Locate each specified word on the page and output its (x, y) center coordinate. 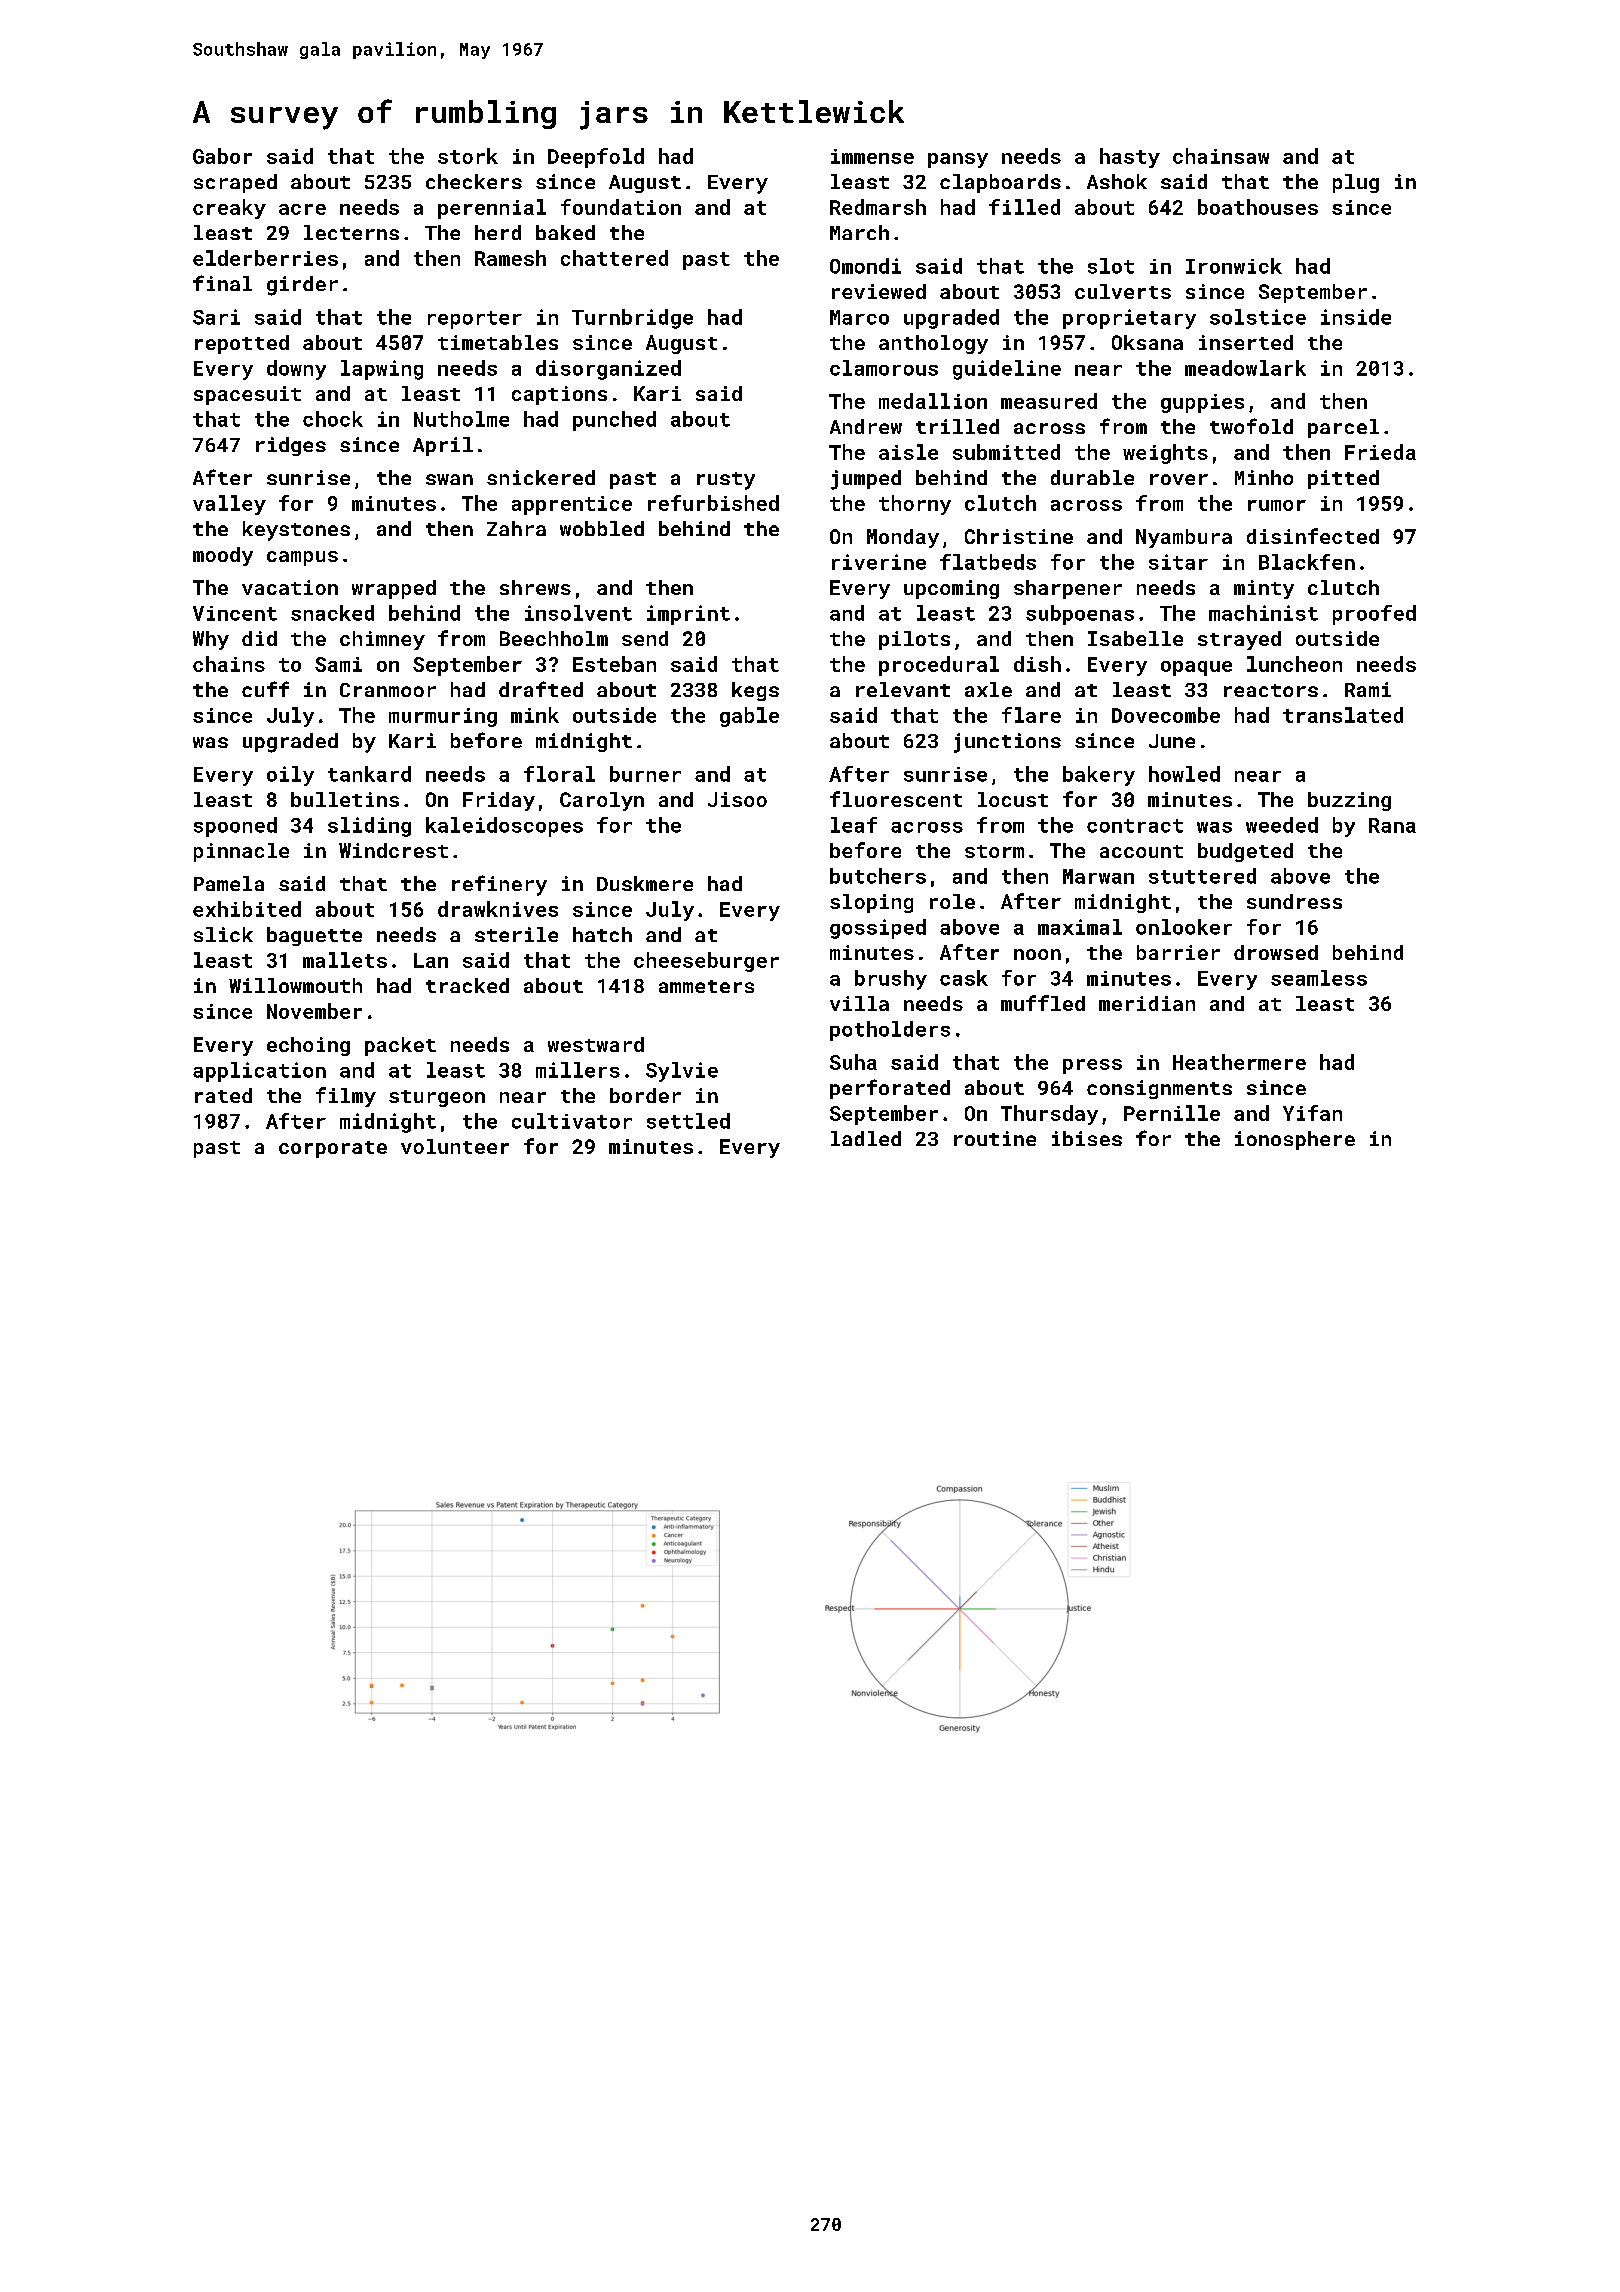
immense (872, 156)
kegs (755, 691)
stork (468, 156)
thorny (915, 505)
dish (1037, 664)
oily (290, 776)
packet (400, 1046)
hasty (1130, 158)
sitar (1178, 562)
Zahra (516, 528)
